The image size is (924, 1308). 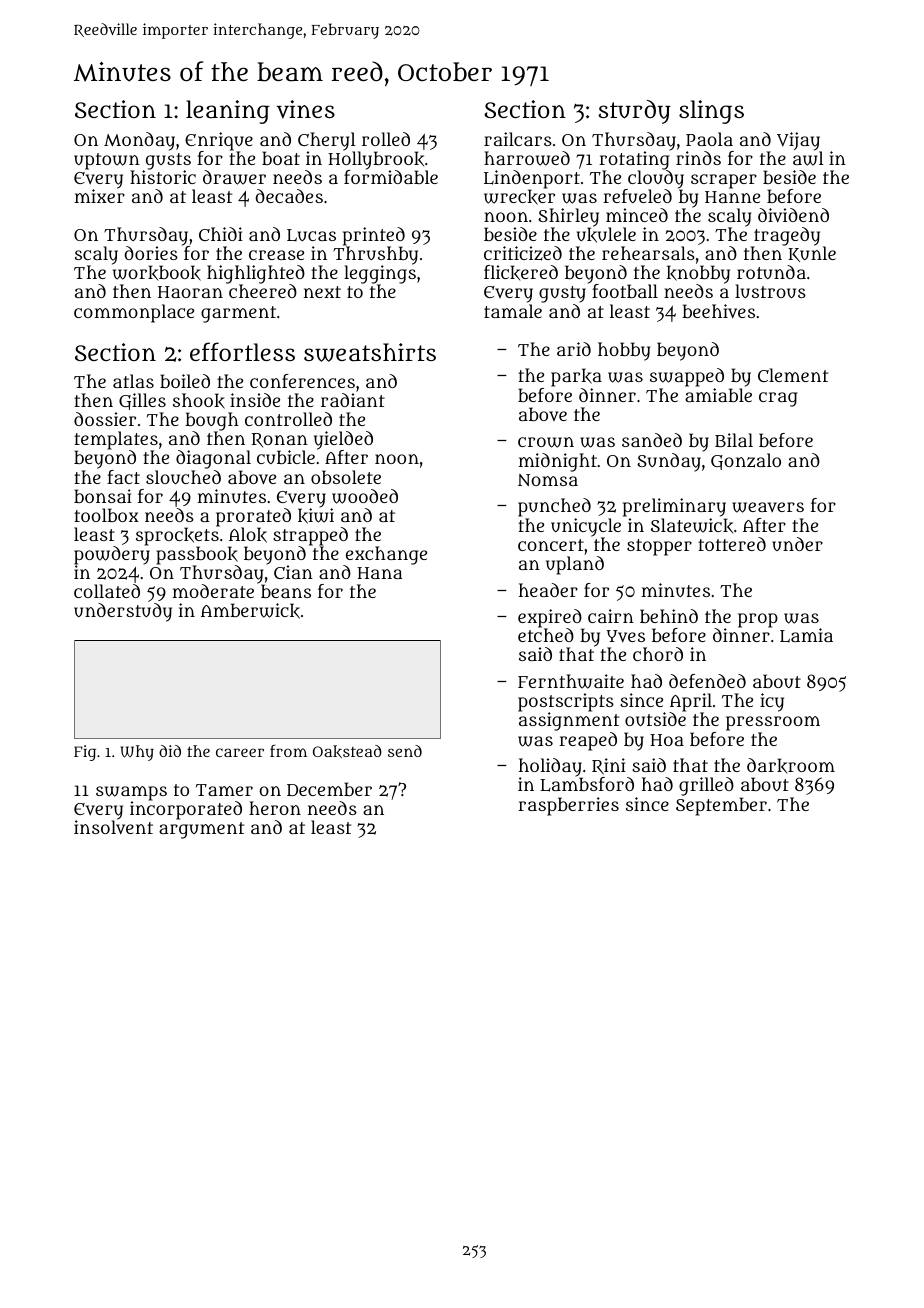 What do you see at coordinates (100, 196) in the screenshot?
I see `mixer` at bounding box center [100, 196].
